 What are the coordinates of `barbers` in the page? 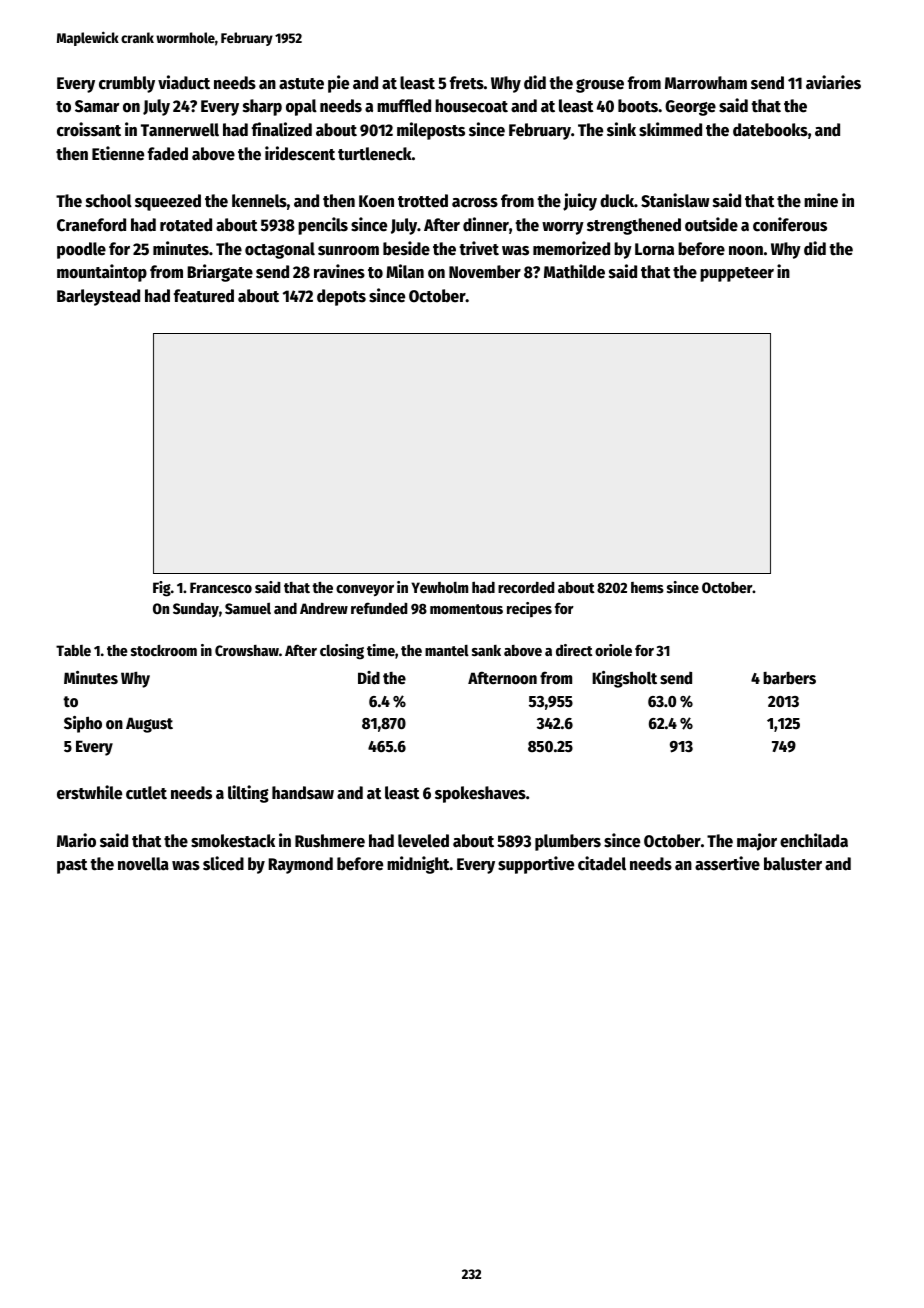 It's located at (789, 678).
